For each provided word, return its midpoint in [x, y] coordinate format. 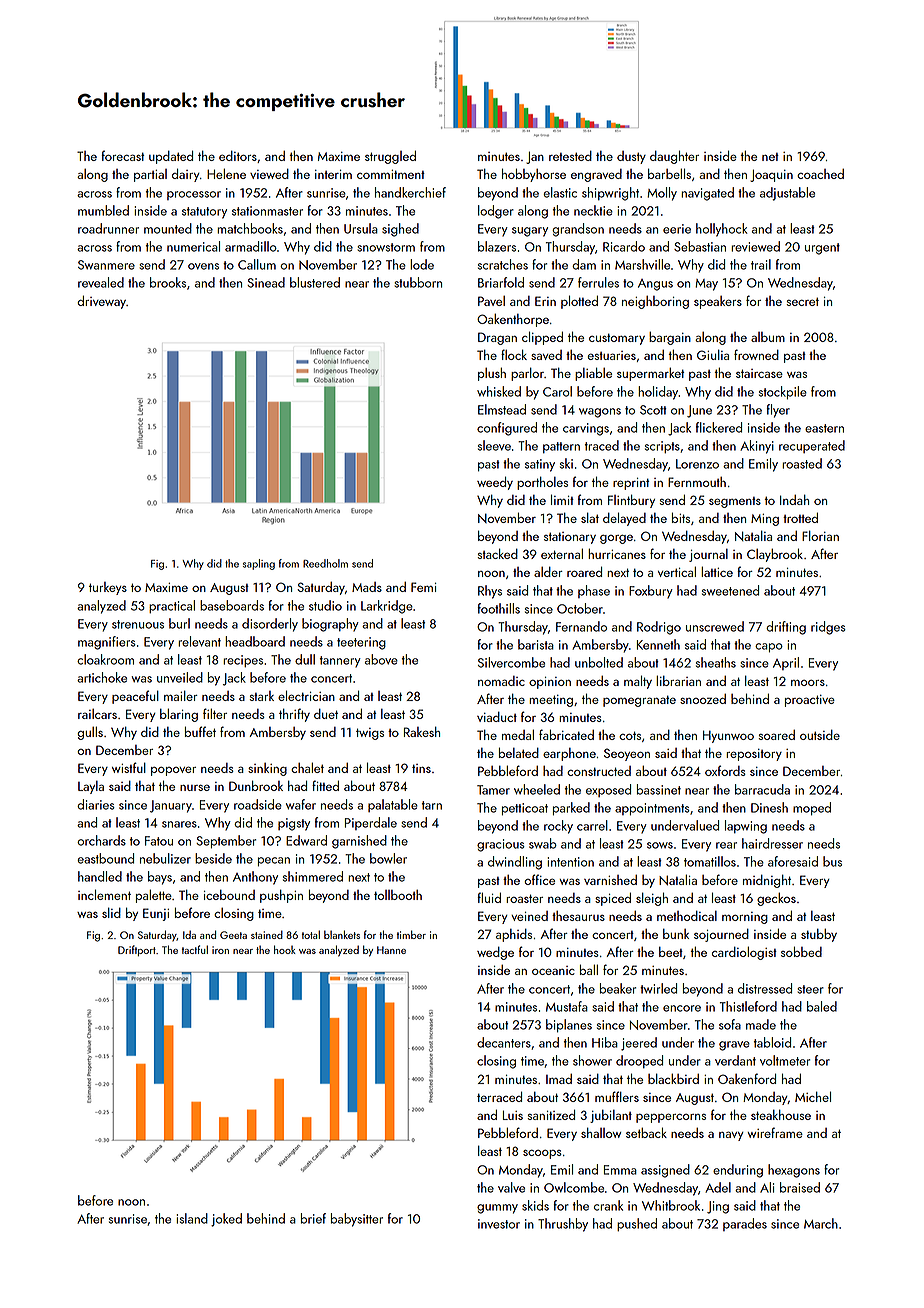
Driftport [137, 950]
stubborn [418, 282]
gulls [90, 733]
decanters [504, 1042]
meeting [551, 701]
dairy [186, 175]
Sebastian [700, 246]
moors [808, 683]
